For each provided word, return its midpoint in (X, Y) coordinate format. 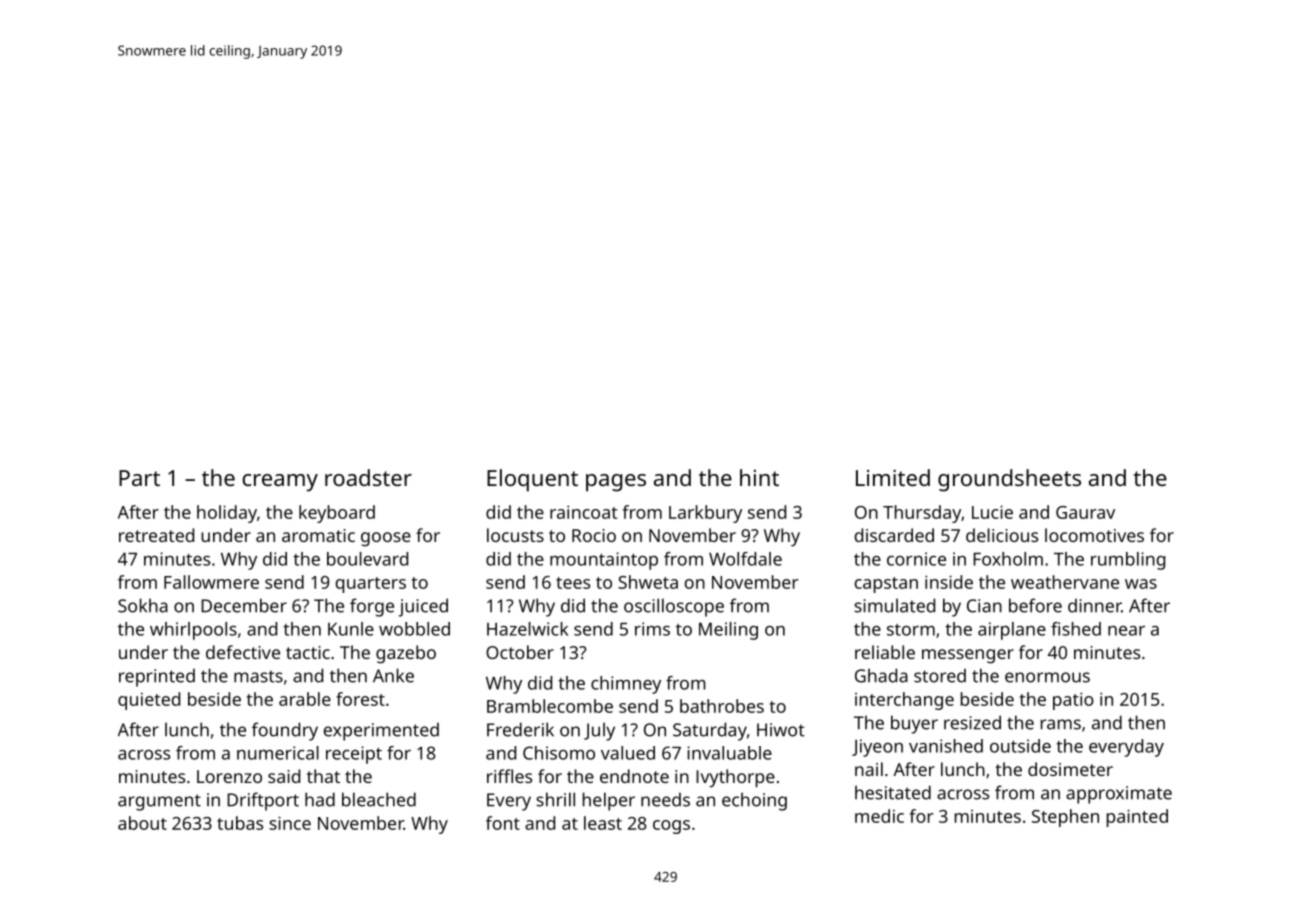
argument (159, 802)
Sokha (143, 605)
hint (759, 477)
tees (573, 583)
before (1035, 605)
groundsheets (1009, 480)
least (603, 823)
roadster (368, 477)
